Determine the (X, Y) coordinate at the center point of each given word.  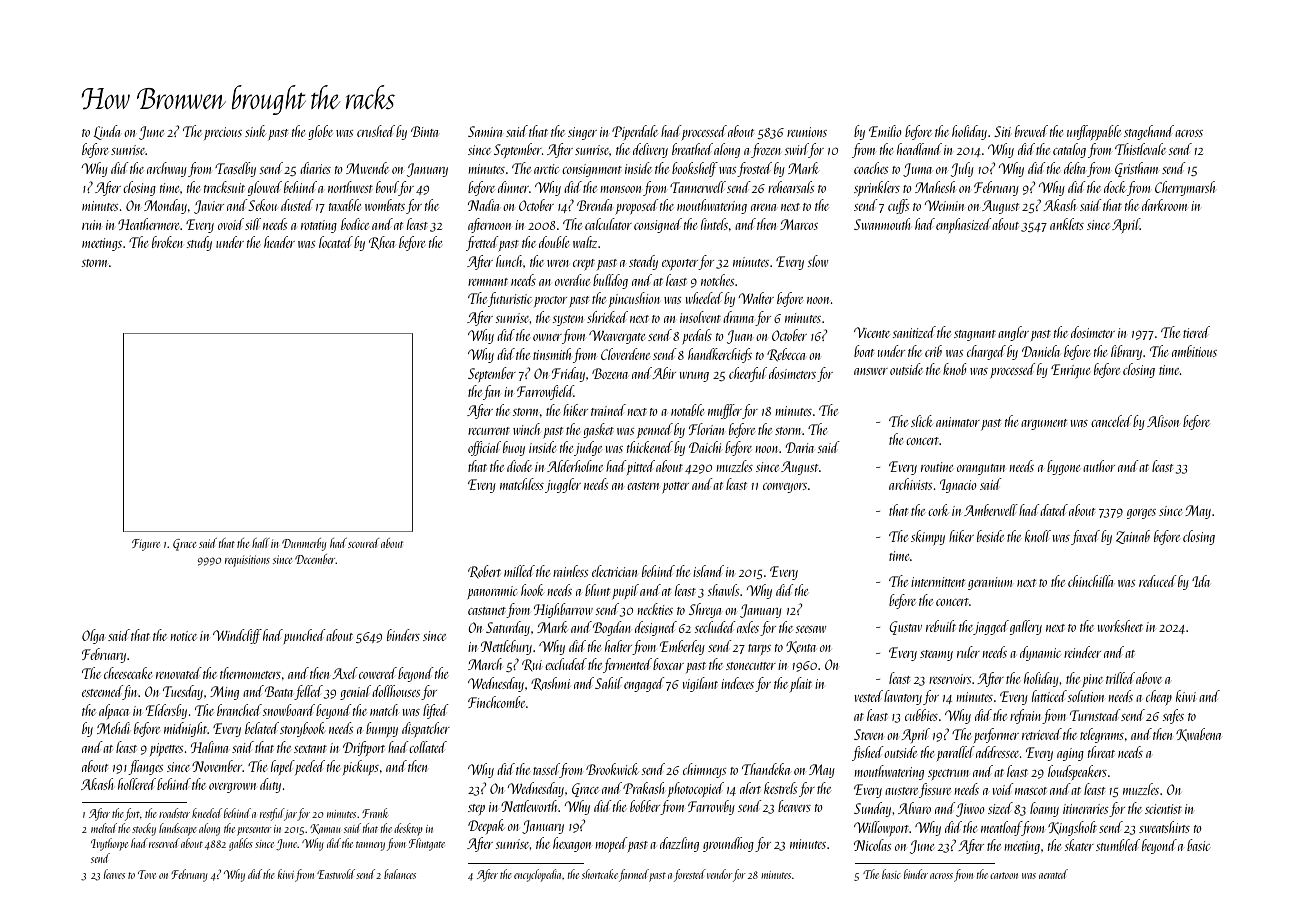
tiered (1196, 332)
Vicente (872, 332)
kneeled (207, 813)
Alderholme (575, 466)
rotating (319, 226)
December (315, 559)
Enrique (1070, 371)
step (476, 809)
